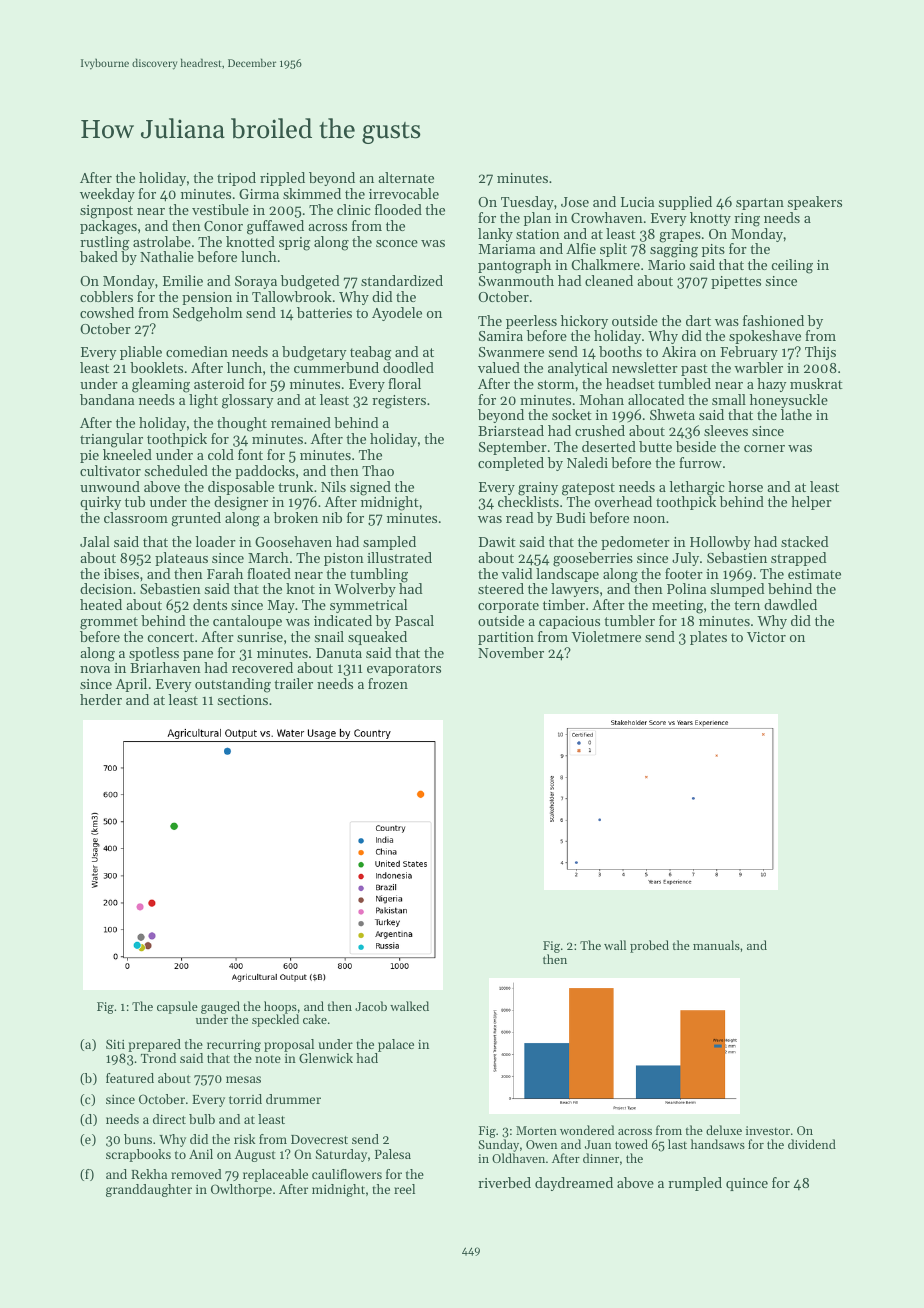 The image size is (924, 1308). Describe the element at coordinates (615, 945) in the screenshot. I see `wall` at that location.
